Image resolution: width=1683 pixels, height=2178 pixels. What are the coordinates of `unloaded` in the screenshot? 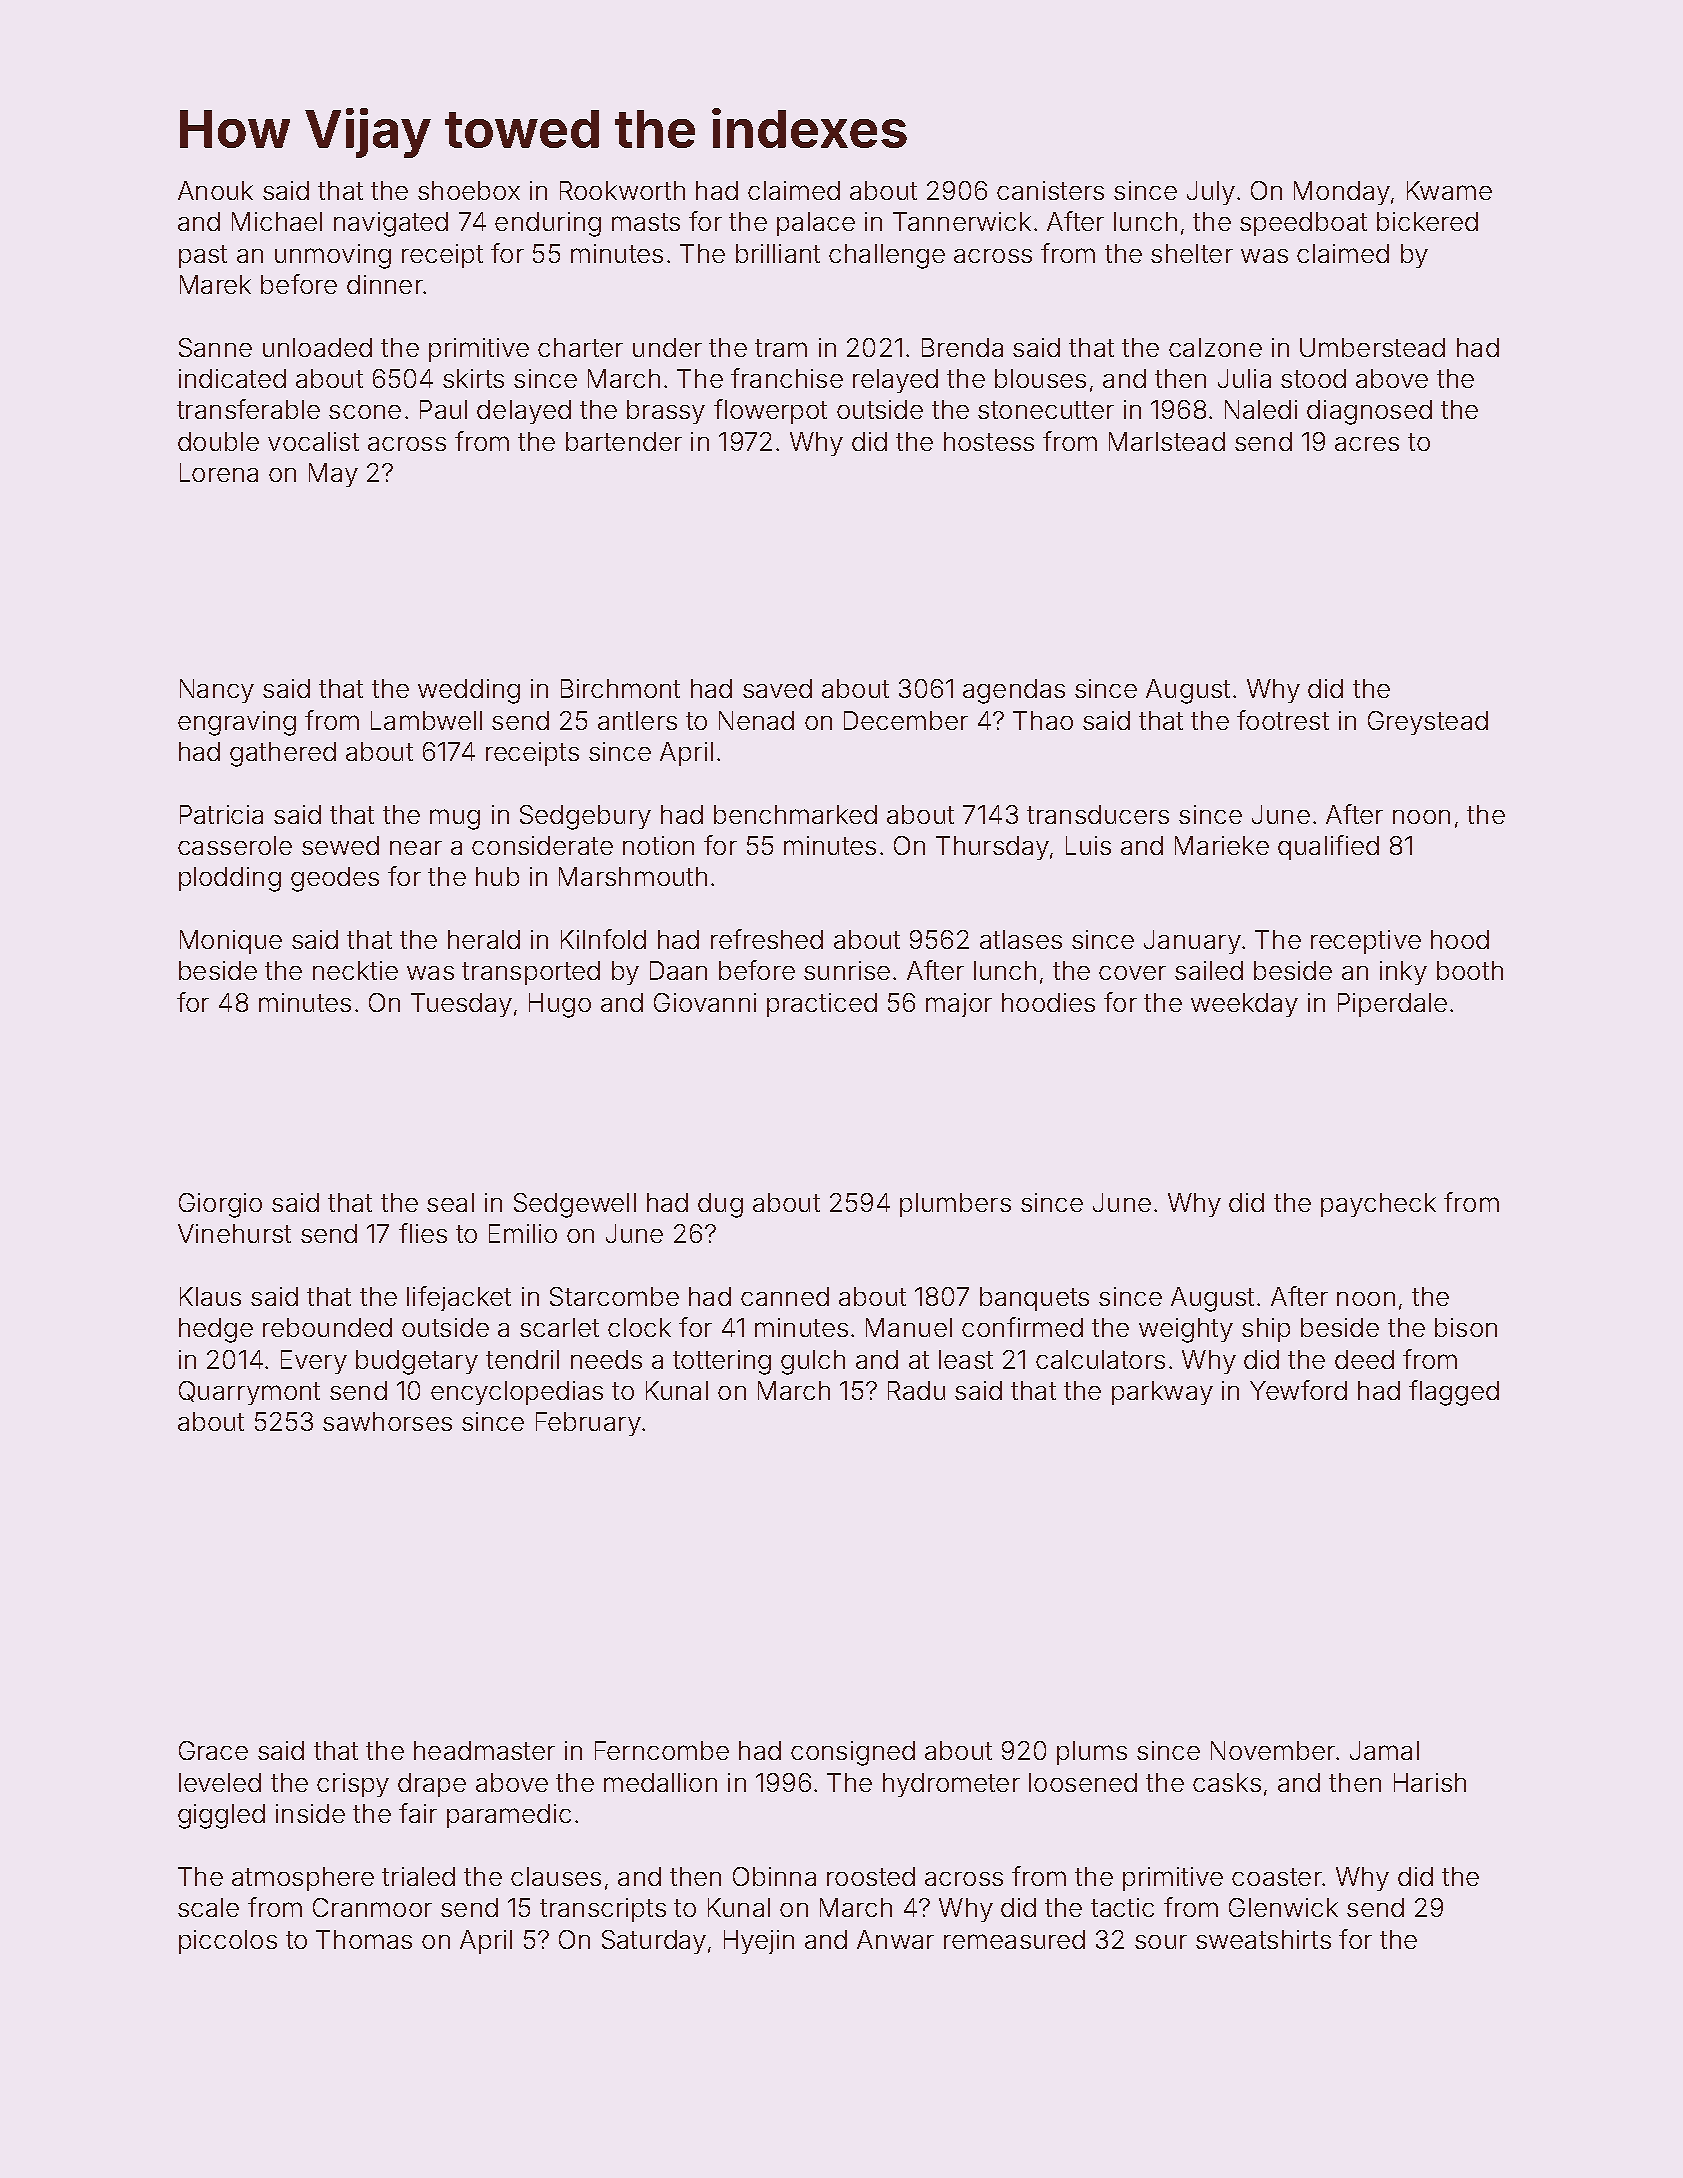 It's located at (317, 347).
